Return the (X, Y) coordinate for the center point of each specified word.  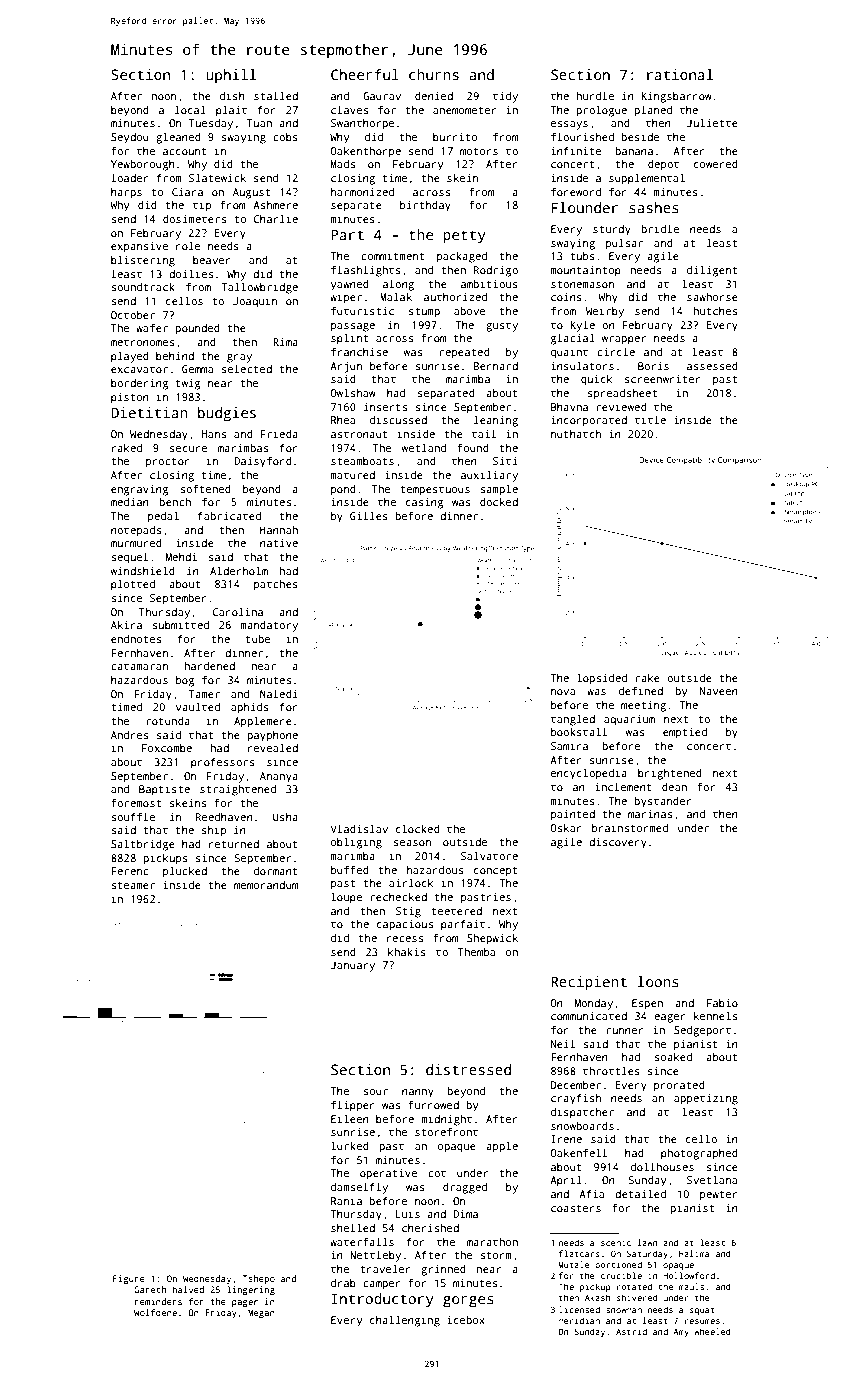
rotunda (168, 721)
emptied (685, 733)
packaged (462, 257)
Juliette (712, 122)
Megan (261, 1313)
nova (563, 692)
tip (202, 206)
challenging (405, 1321)
